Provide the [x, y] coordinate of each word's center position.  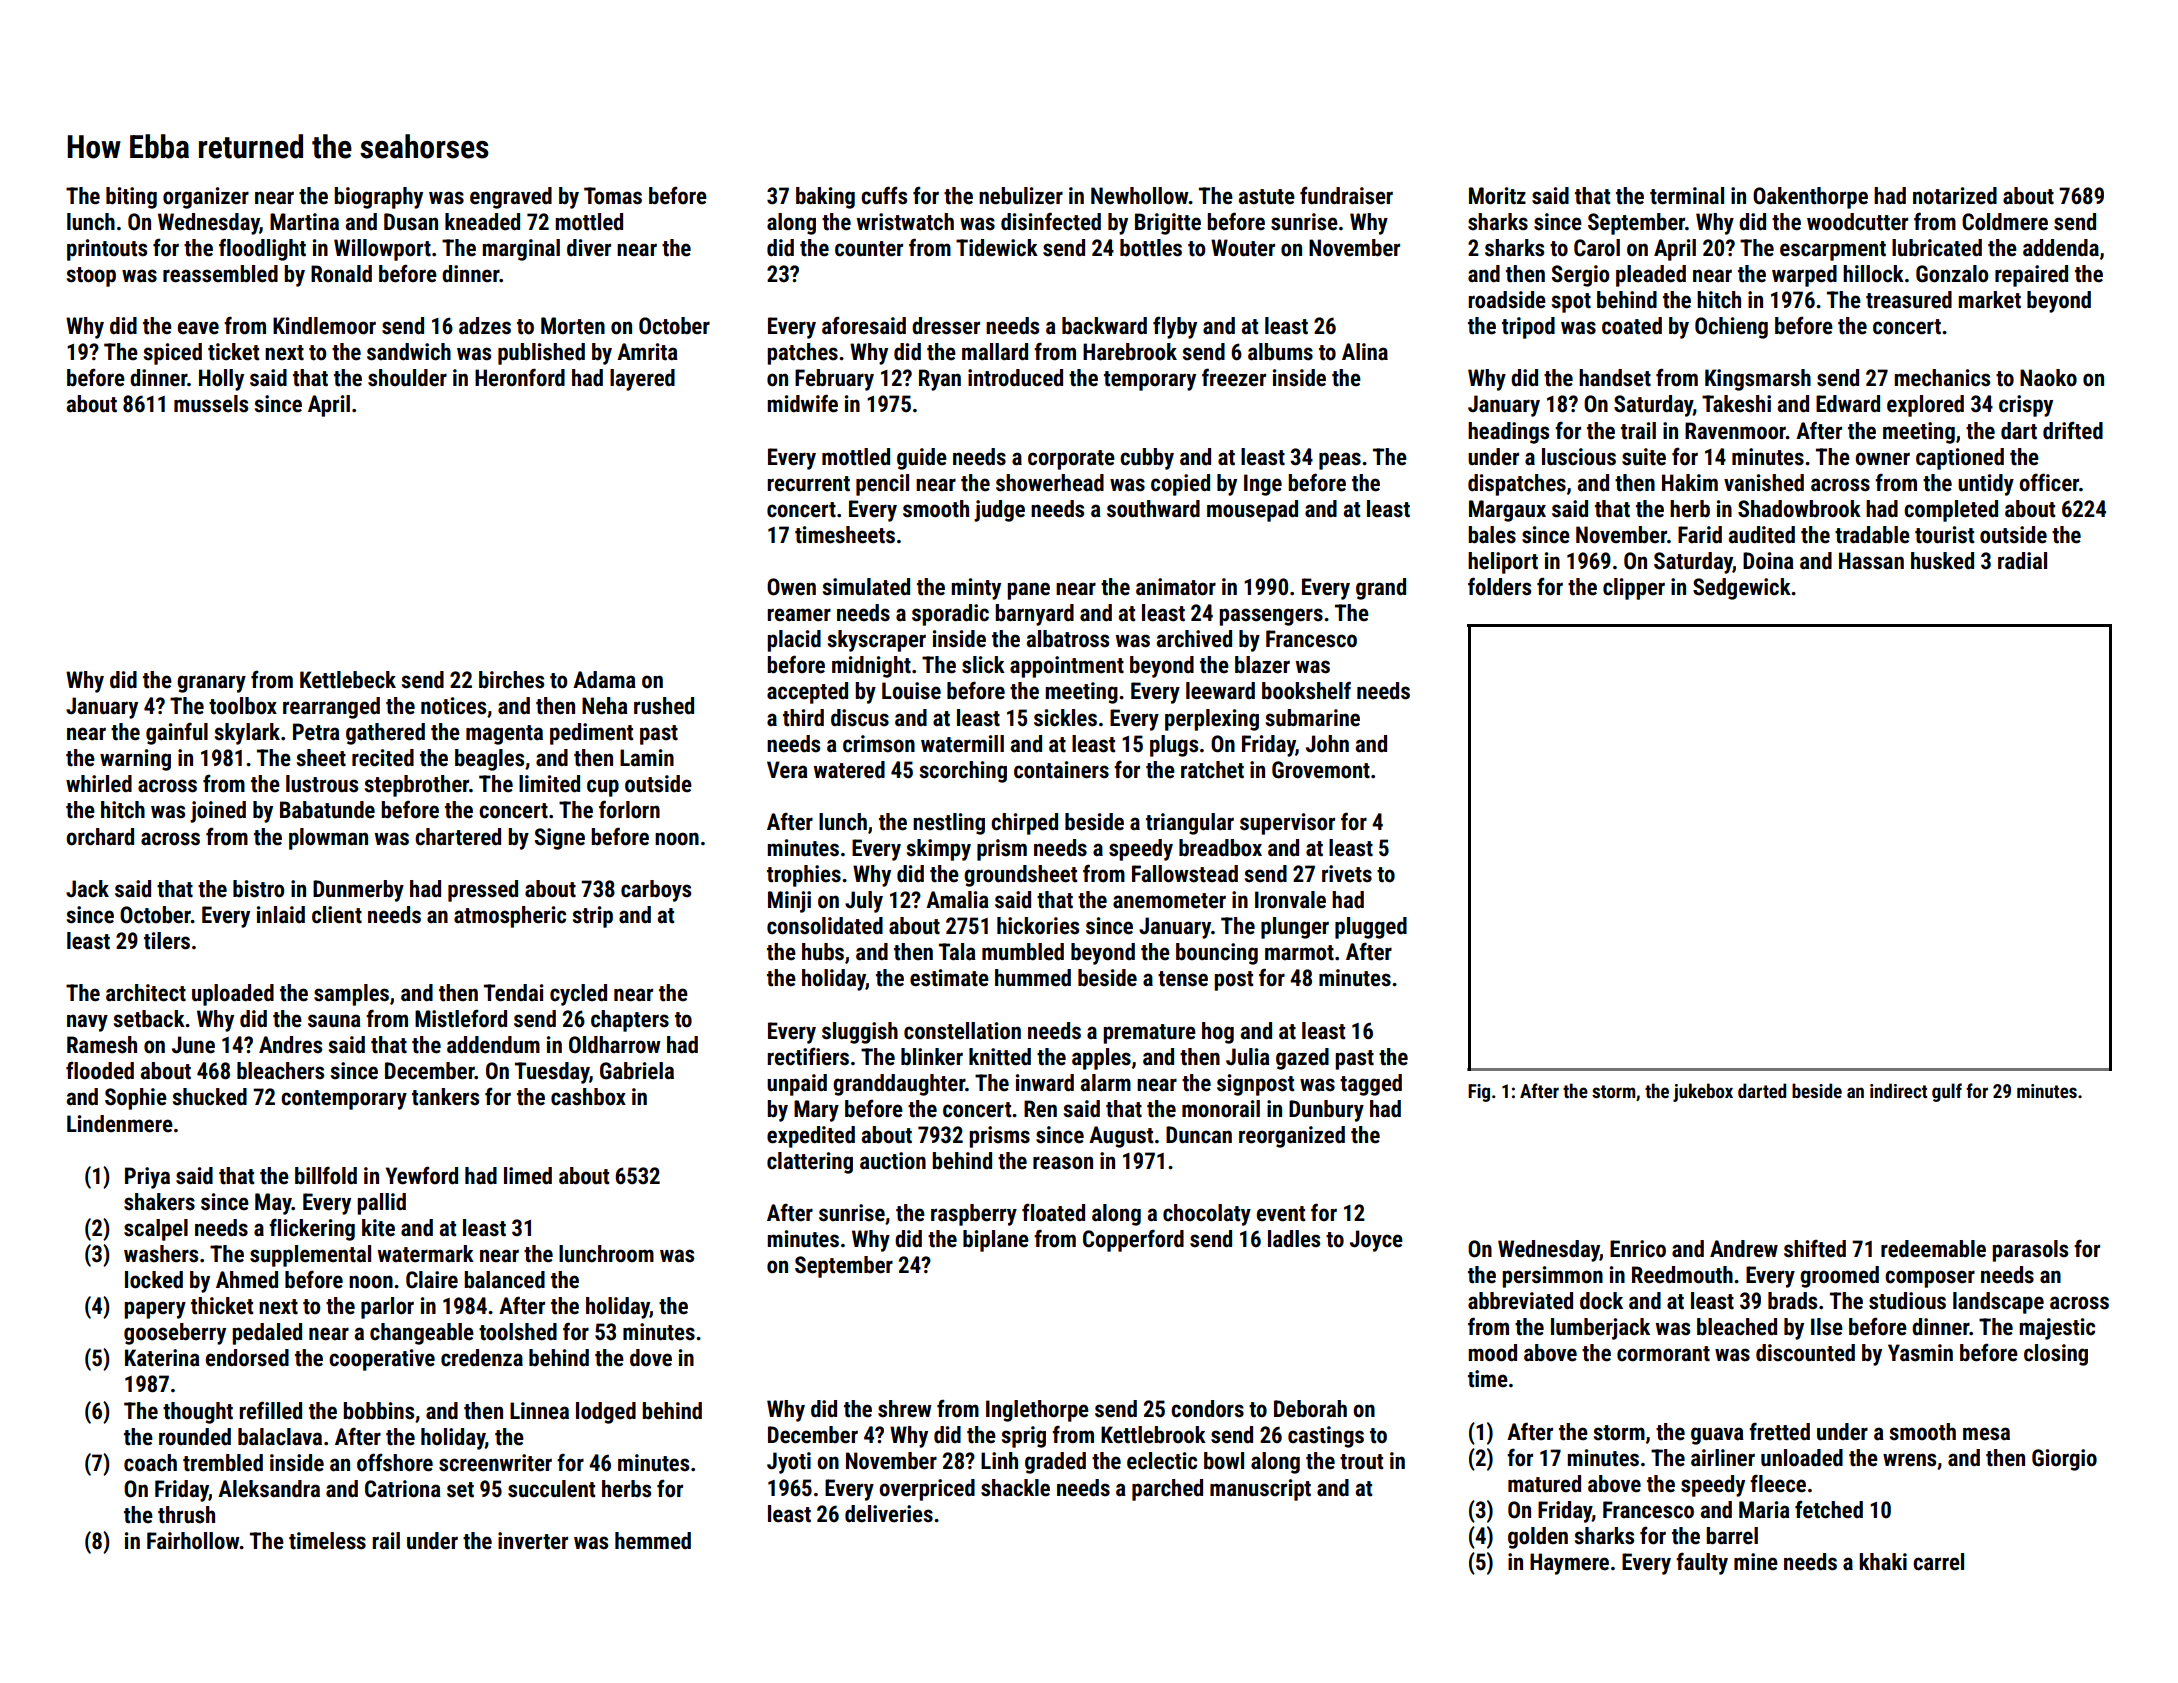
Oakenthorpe [1810, 198]
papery [155, 1310]
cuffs [884, 195]
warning [135, 760]
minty [976, 589]
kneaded [482, 222]
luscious [1579, 457]
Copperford [1133, 1240]
